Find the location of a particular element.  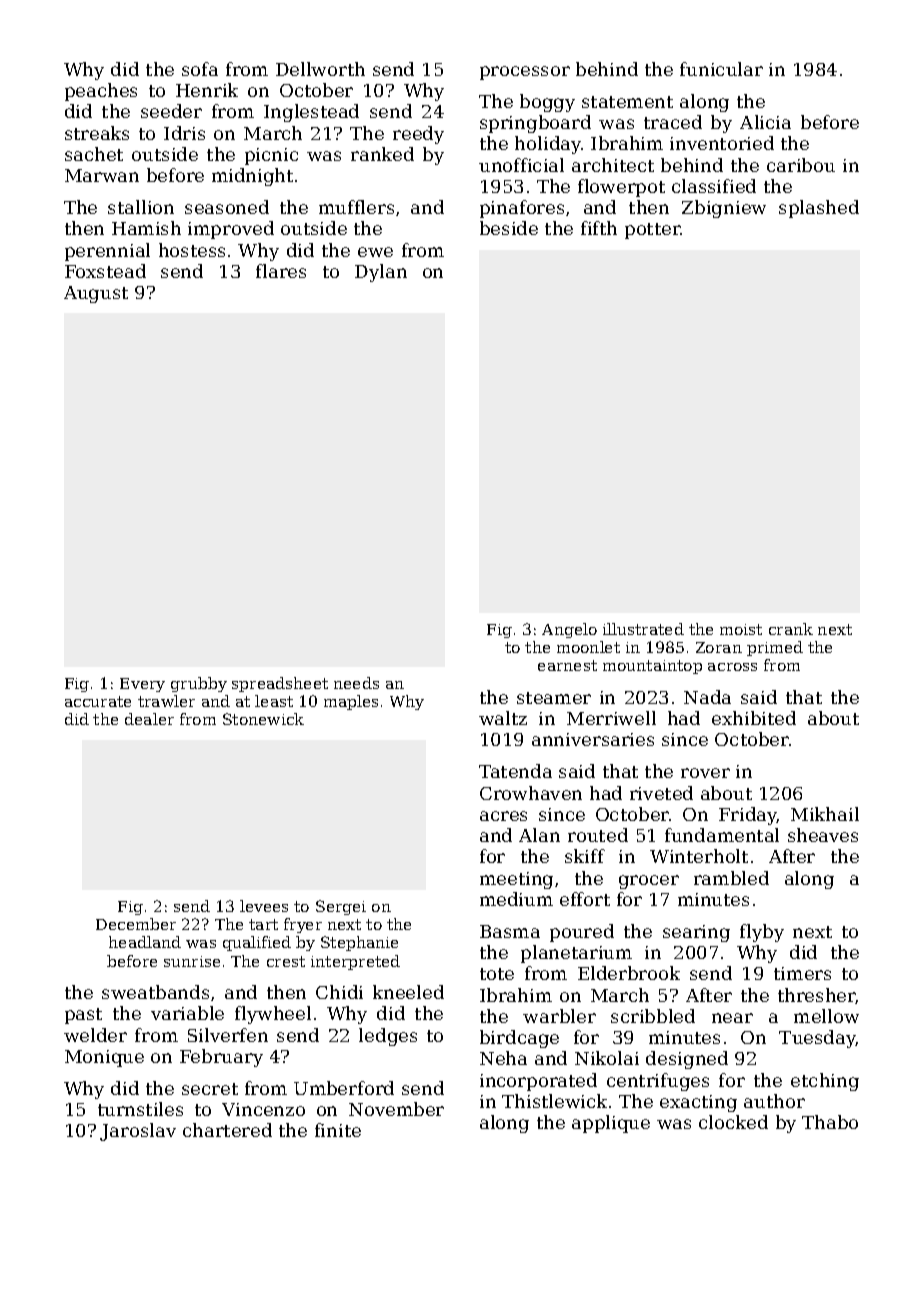

finite is located at coordinates (338, 1130).
